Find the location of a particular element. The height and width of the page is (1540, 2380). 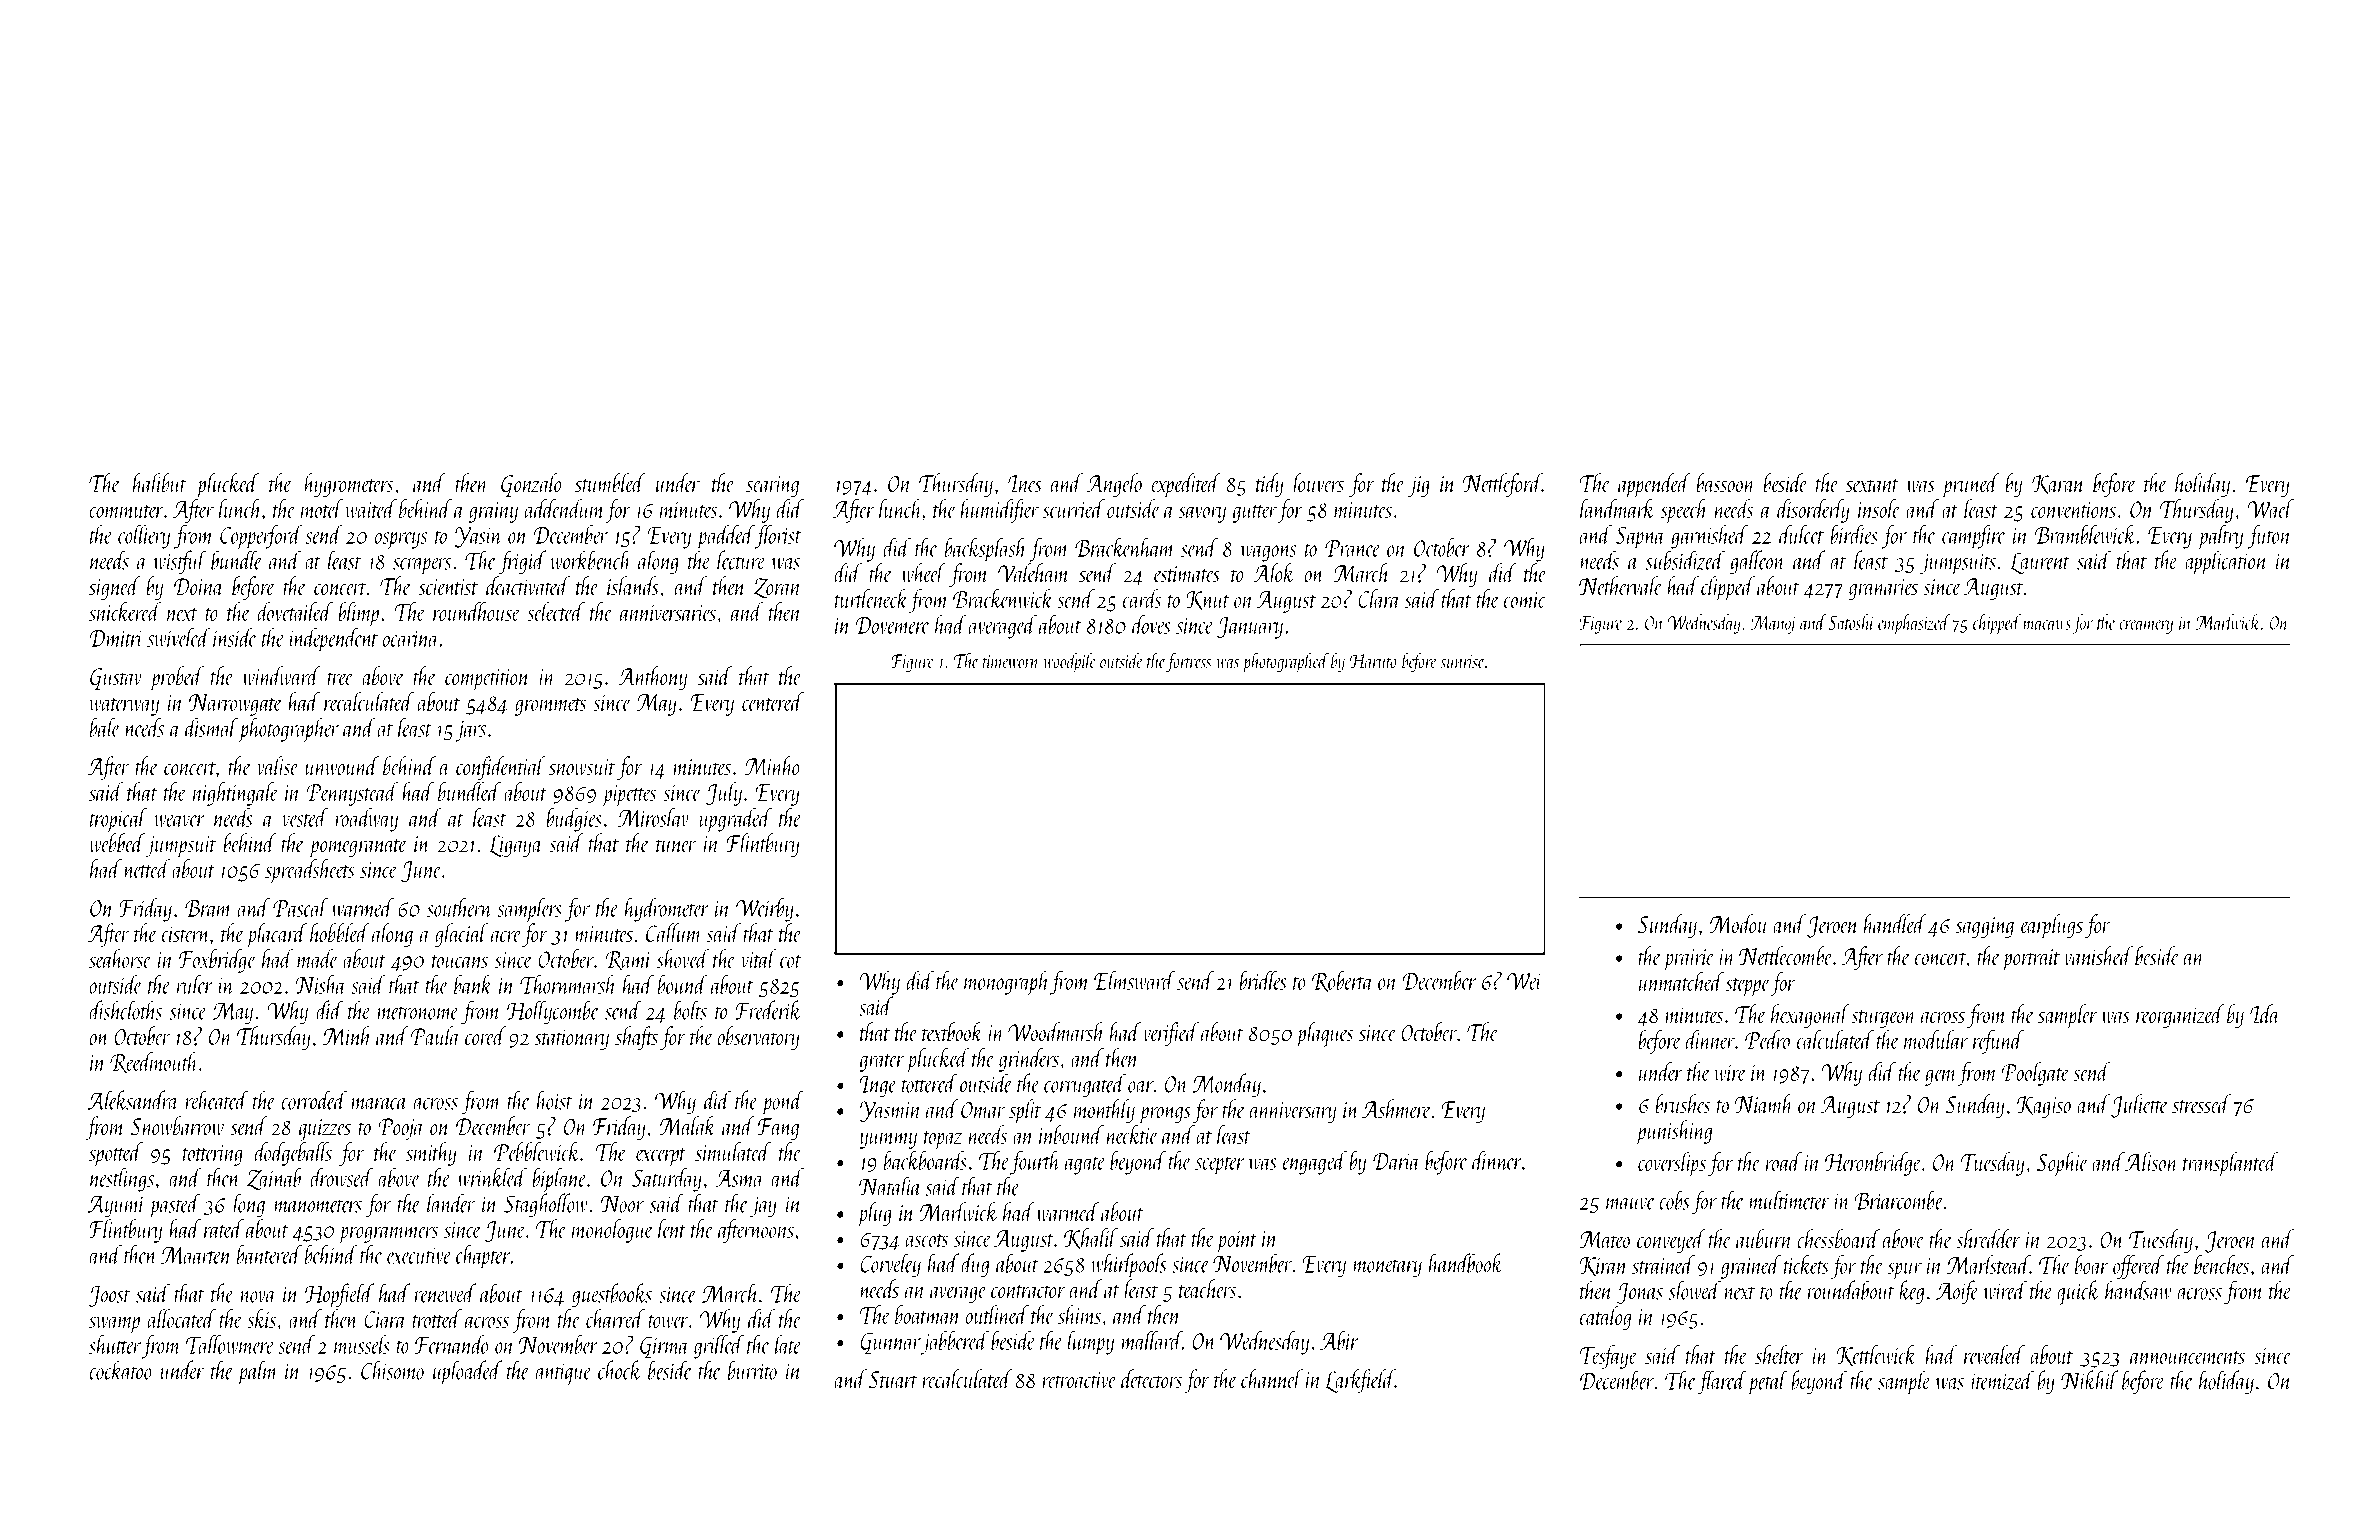

netted is located at coordinates (147, 868).
